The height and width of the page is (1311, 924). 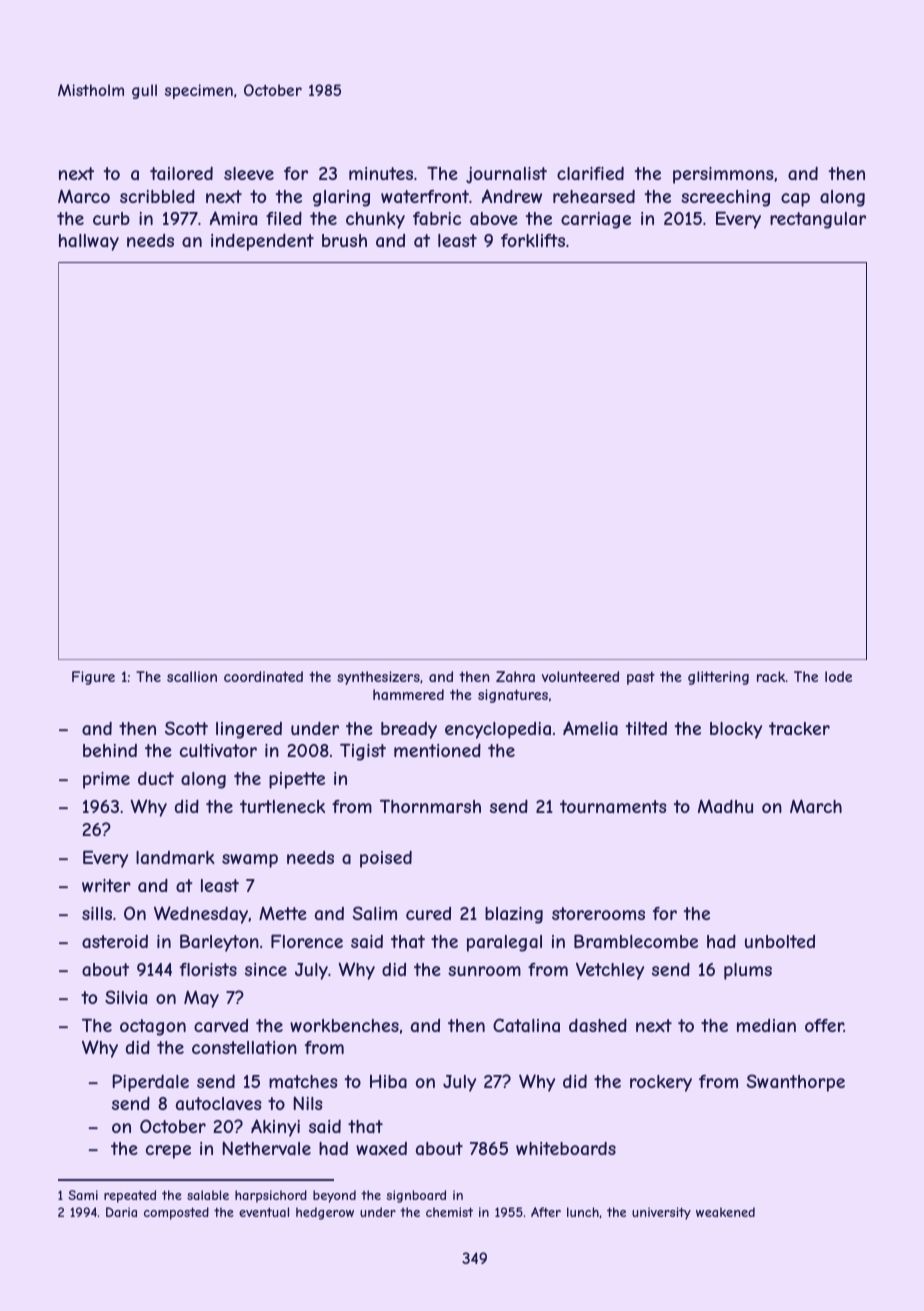 What do you see at coordinates (93, 678) in the page?
I see `Figure` at bounding box center [93, 678].
